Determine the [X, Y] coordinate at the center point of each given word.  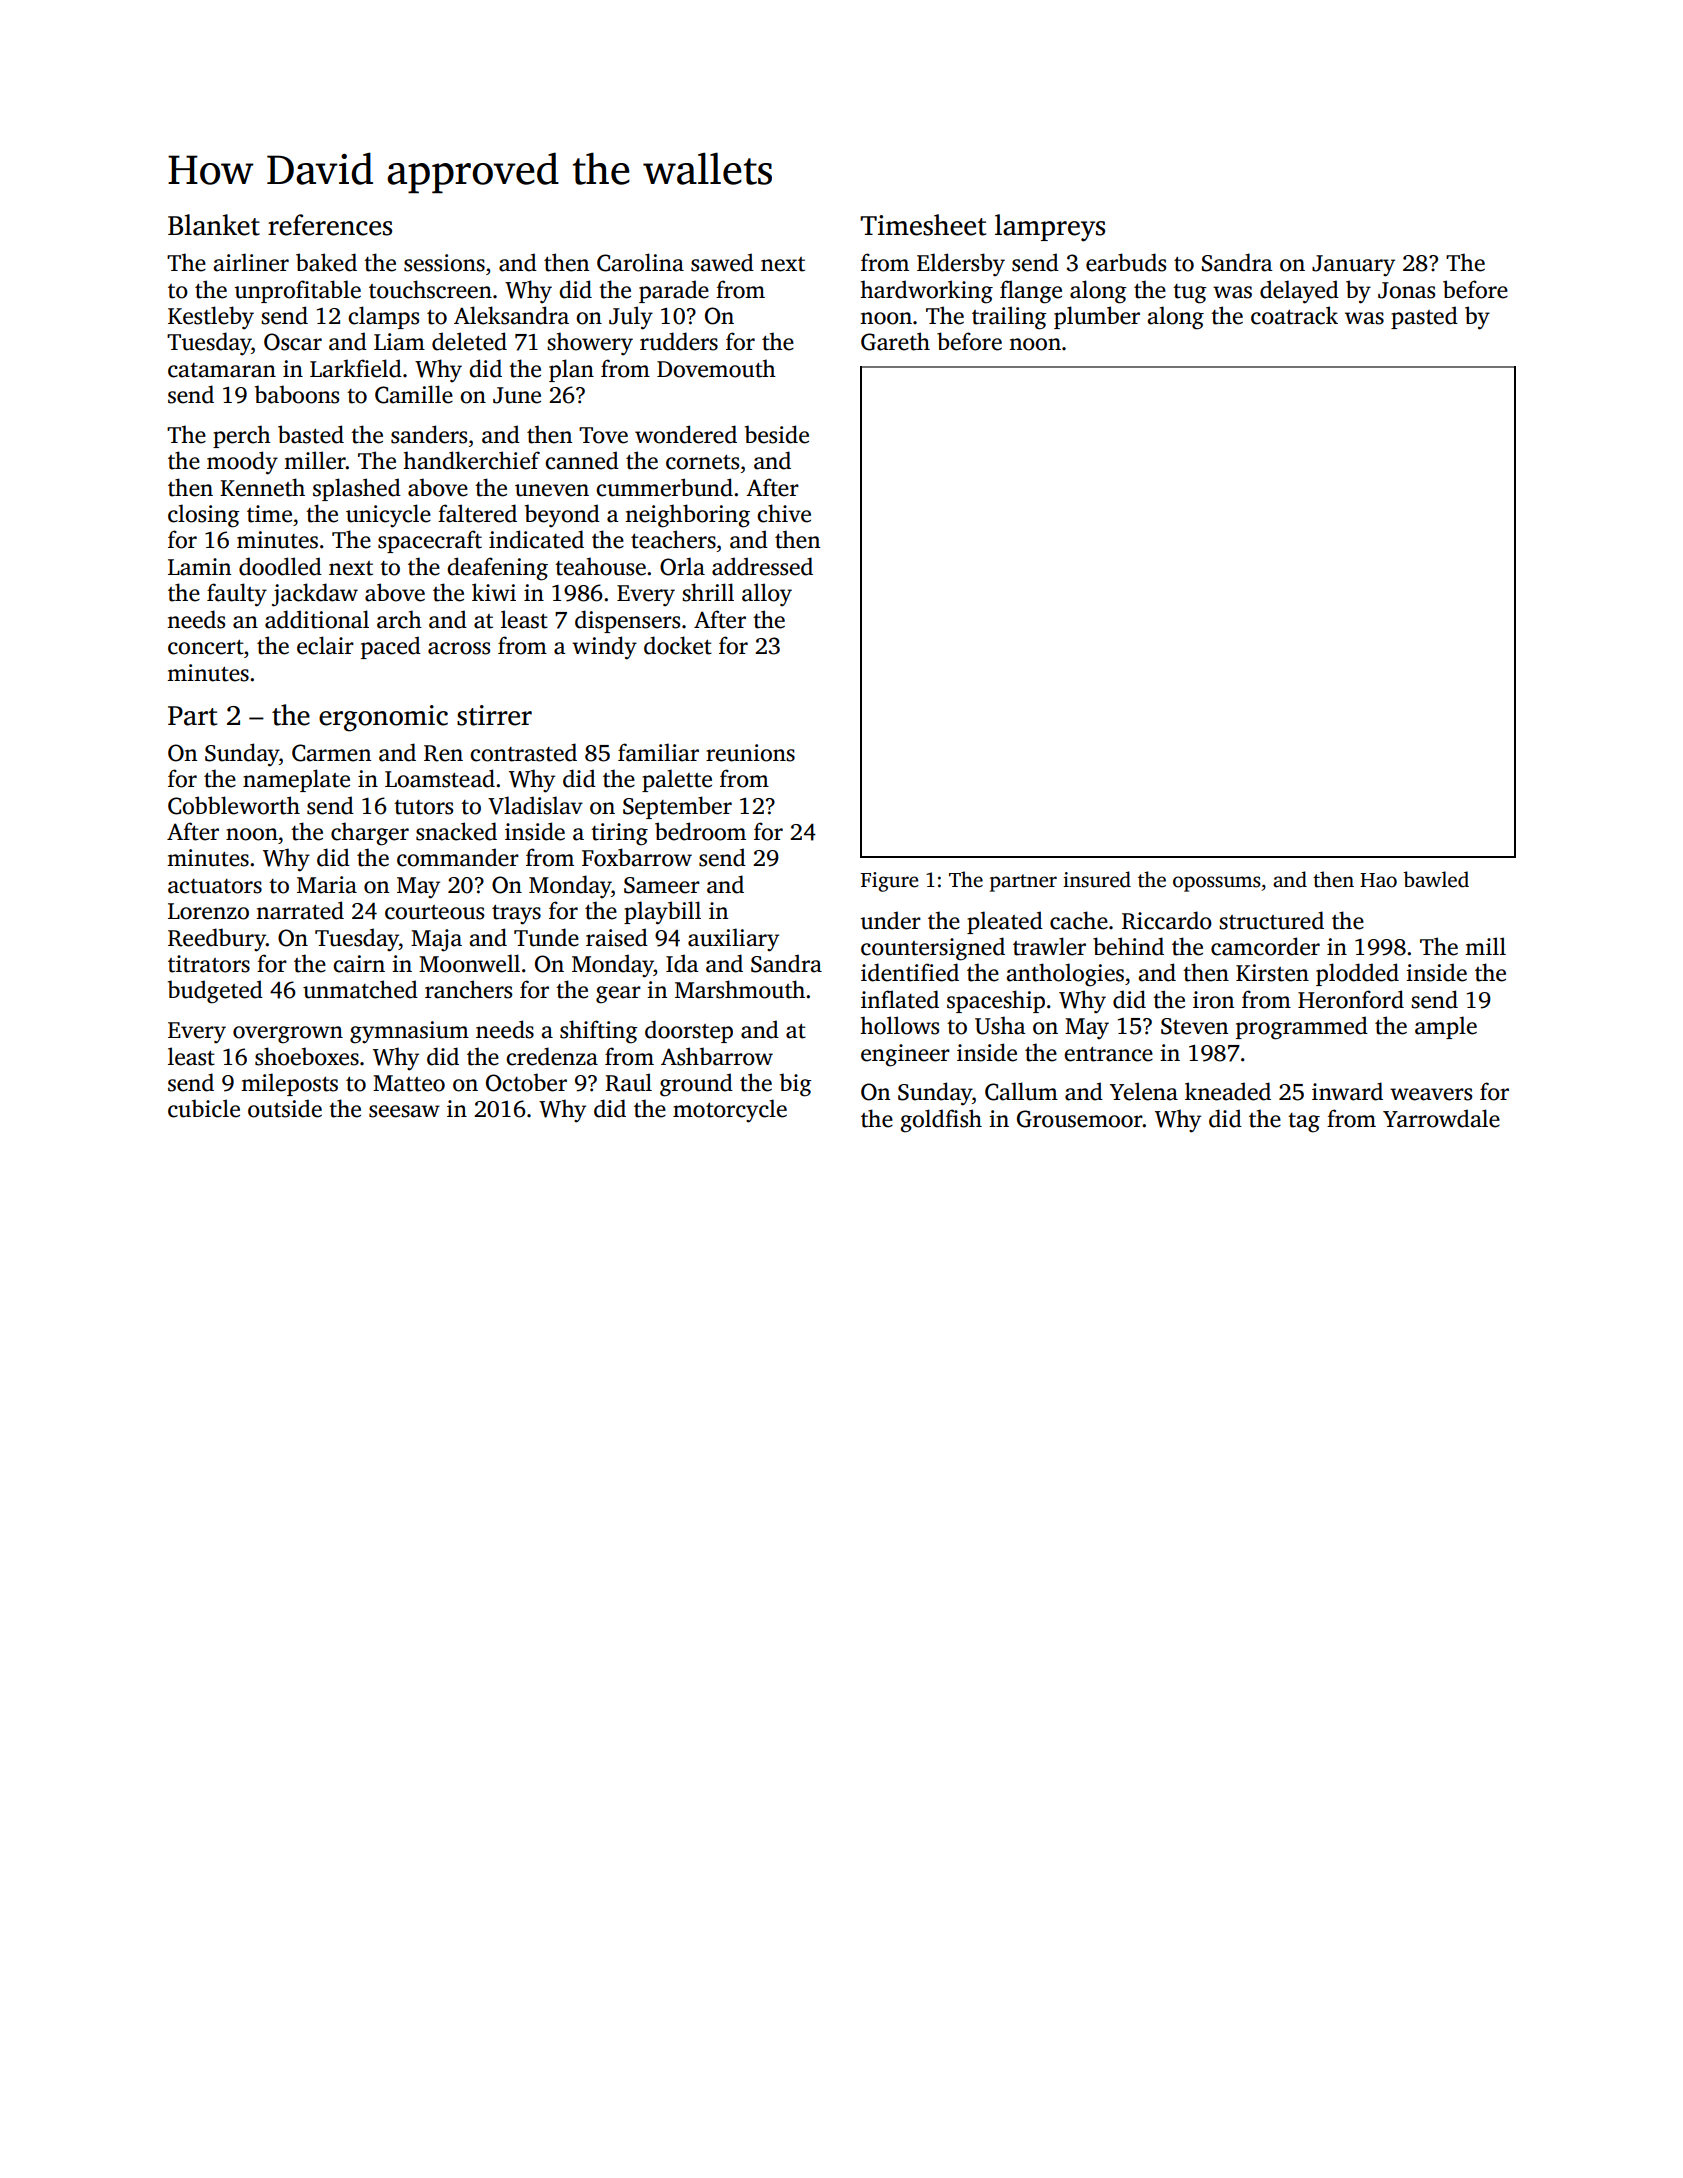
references [330, 225]
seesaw [404, 1111]
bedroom [700, 831]
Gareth [895, 341]
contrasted [523, 752]
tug [1190, 294]
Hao [1378, 880]
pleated [1005, 922]
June [517, 395]
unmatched [360, 989]
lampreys [1050, 228]
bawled [1436, 879]
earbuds [1126, 262]
